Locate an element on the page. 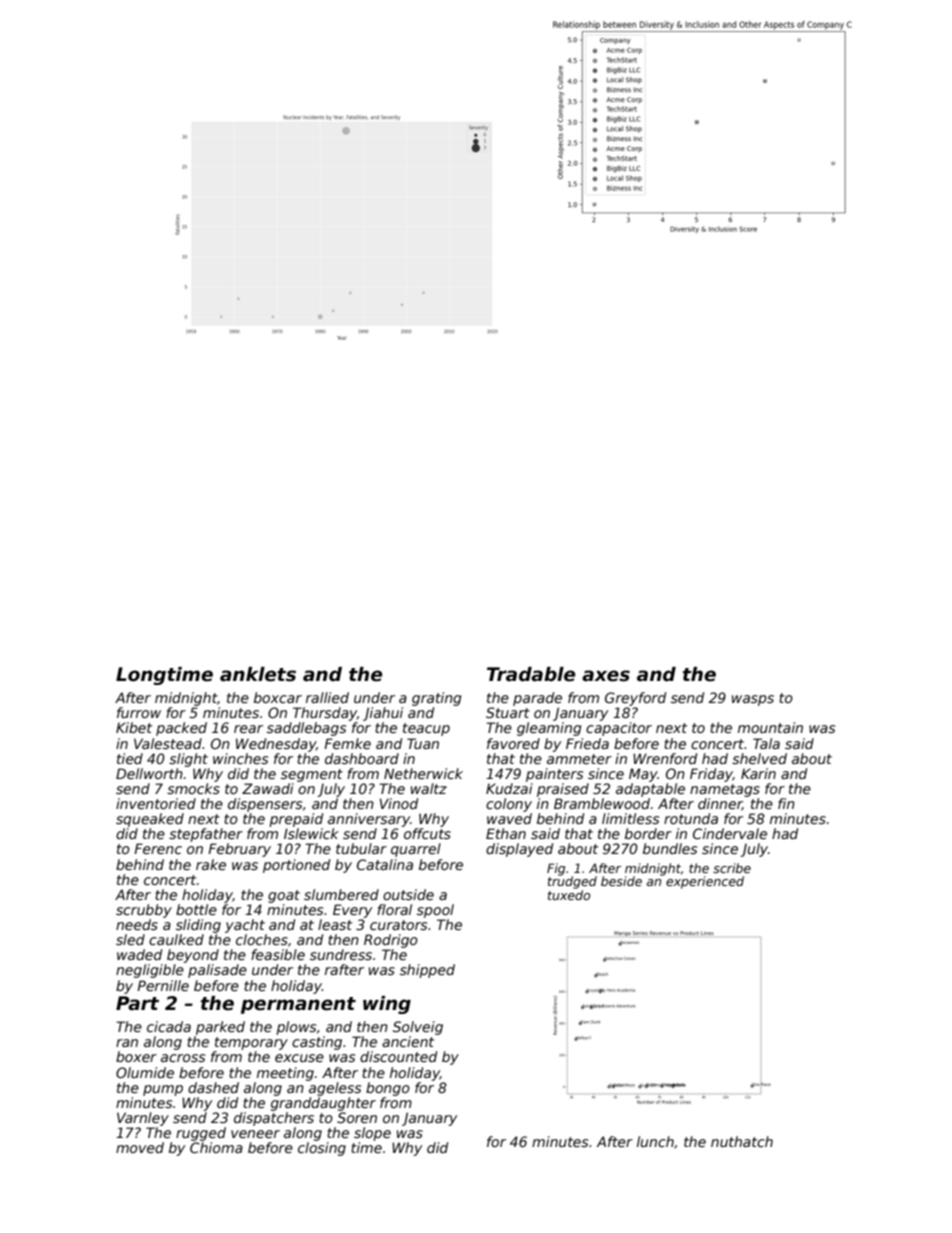 The height and width of the document is (1233, 952). mountain is located at coordinates (770, 727).
